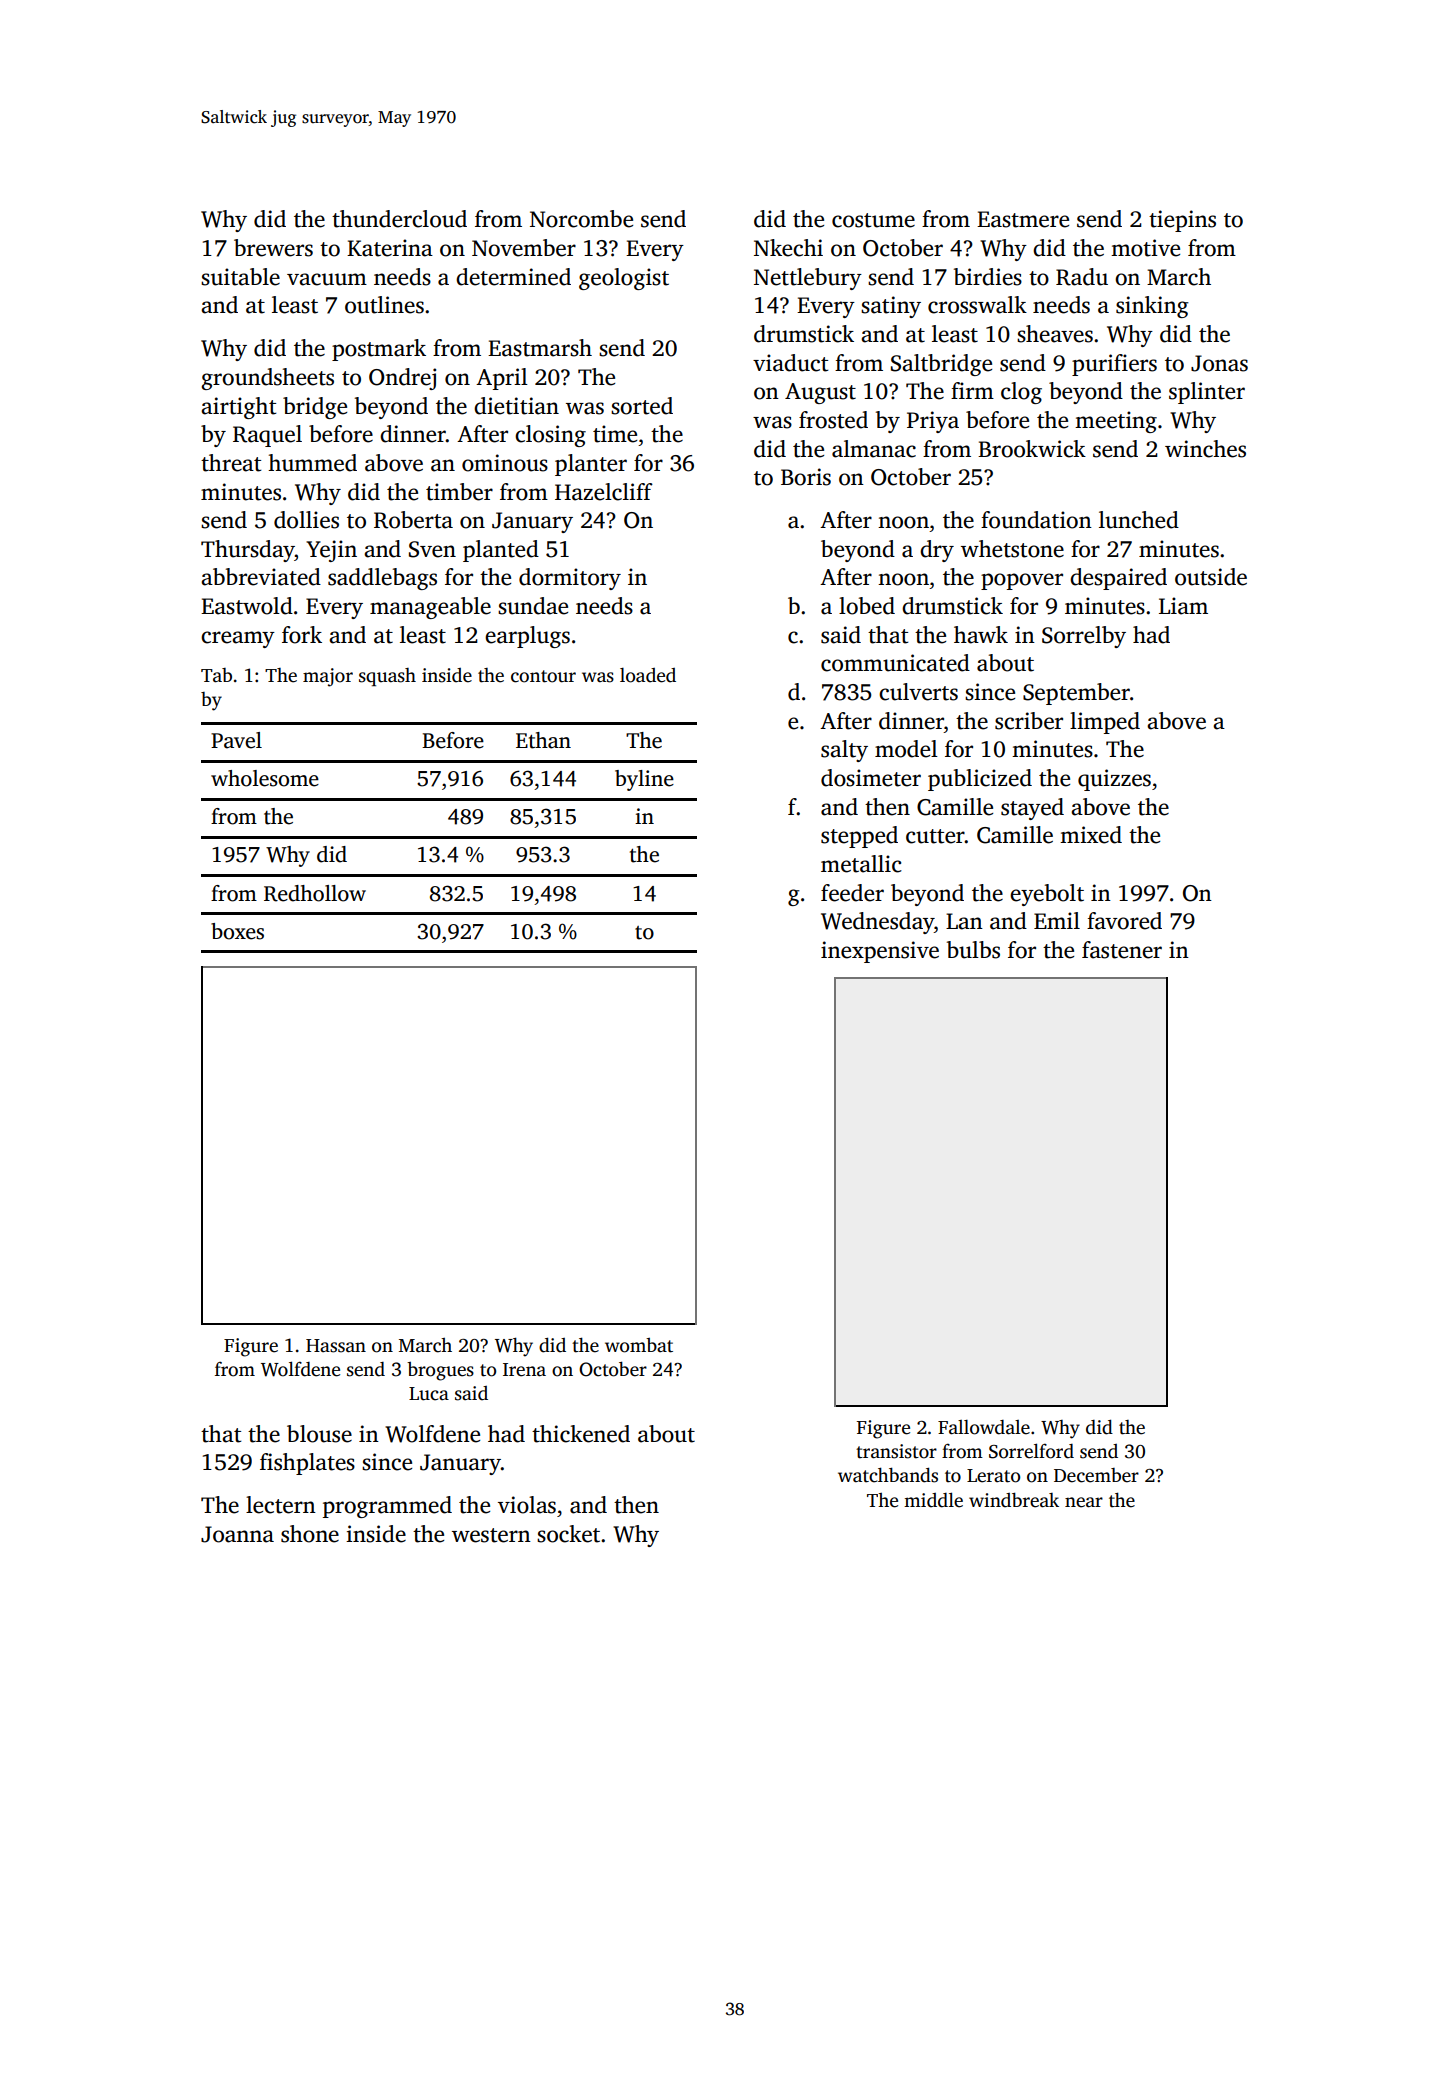 This page has height=2100, width=1450. Describe the element at coordinates (568, 1534) in the page. I see `socket` at that location.
